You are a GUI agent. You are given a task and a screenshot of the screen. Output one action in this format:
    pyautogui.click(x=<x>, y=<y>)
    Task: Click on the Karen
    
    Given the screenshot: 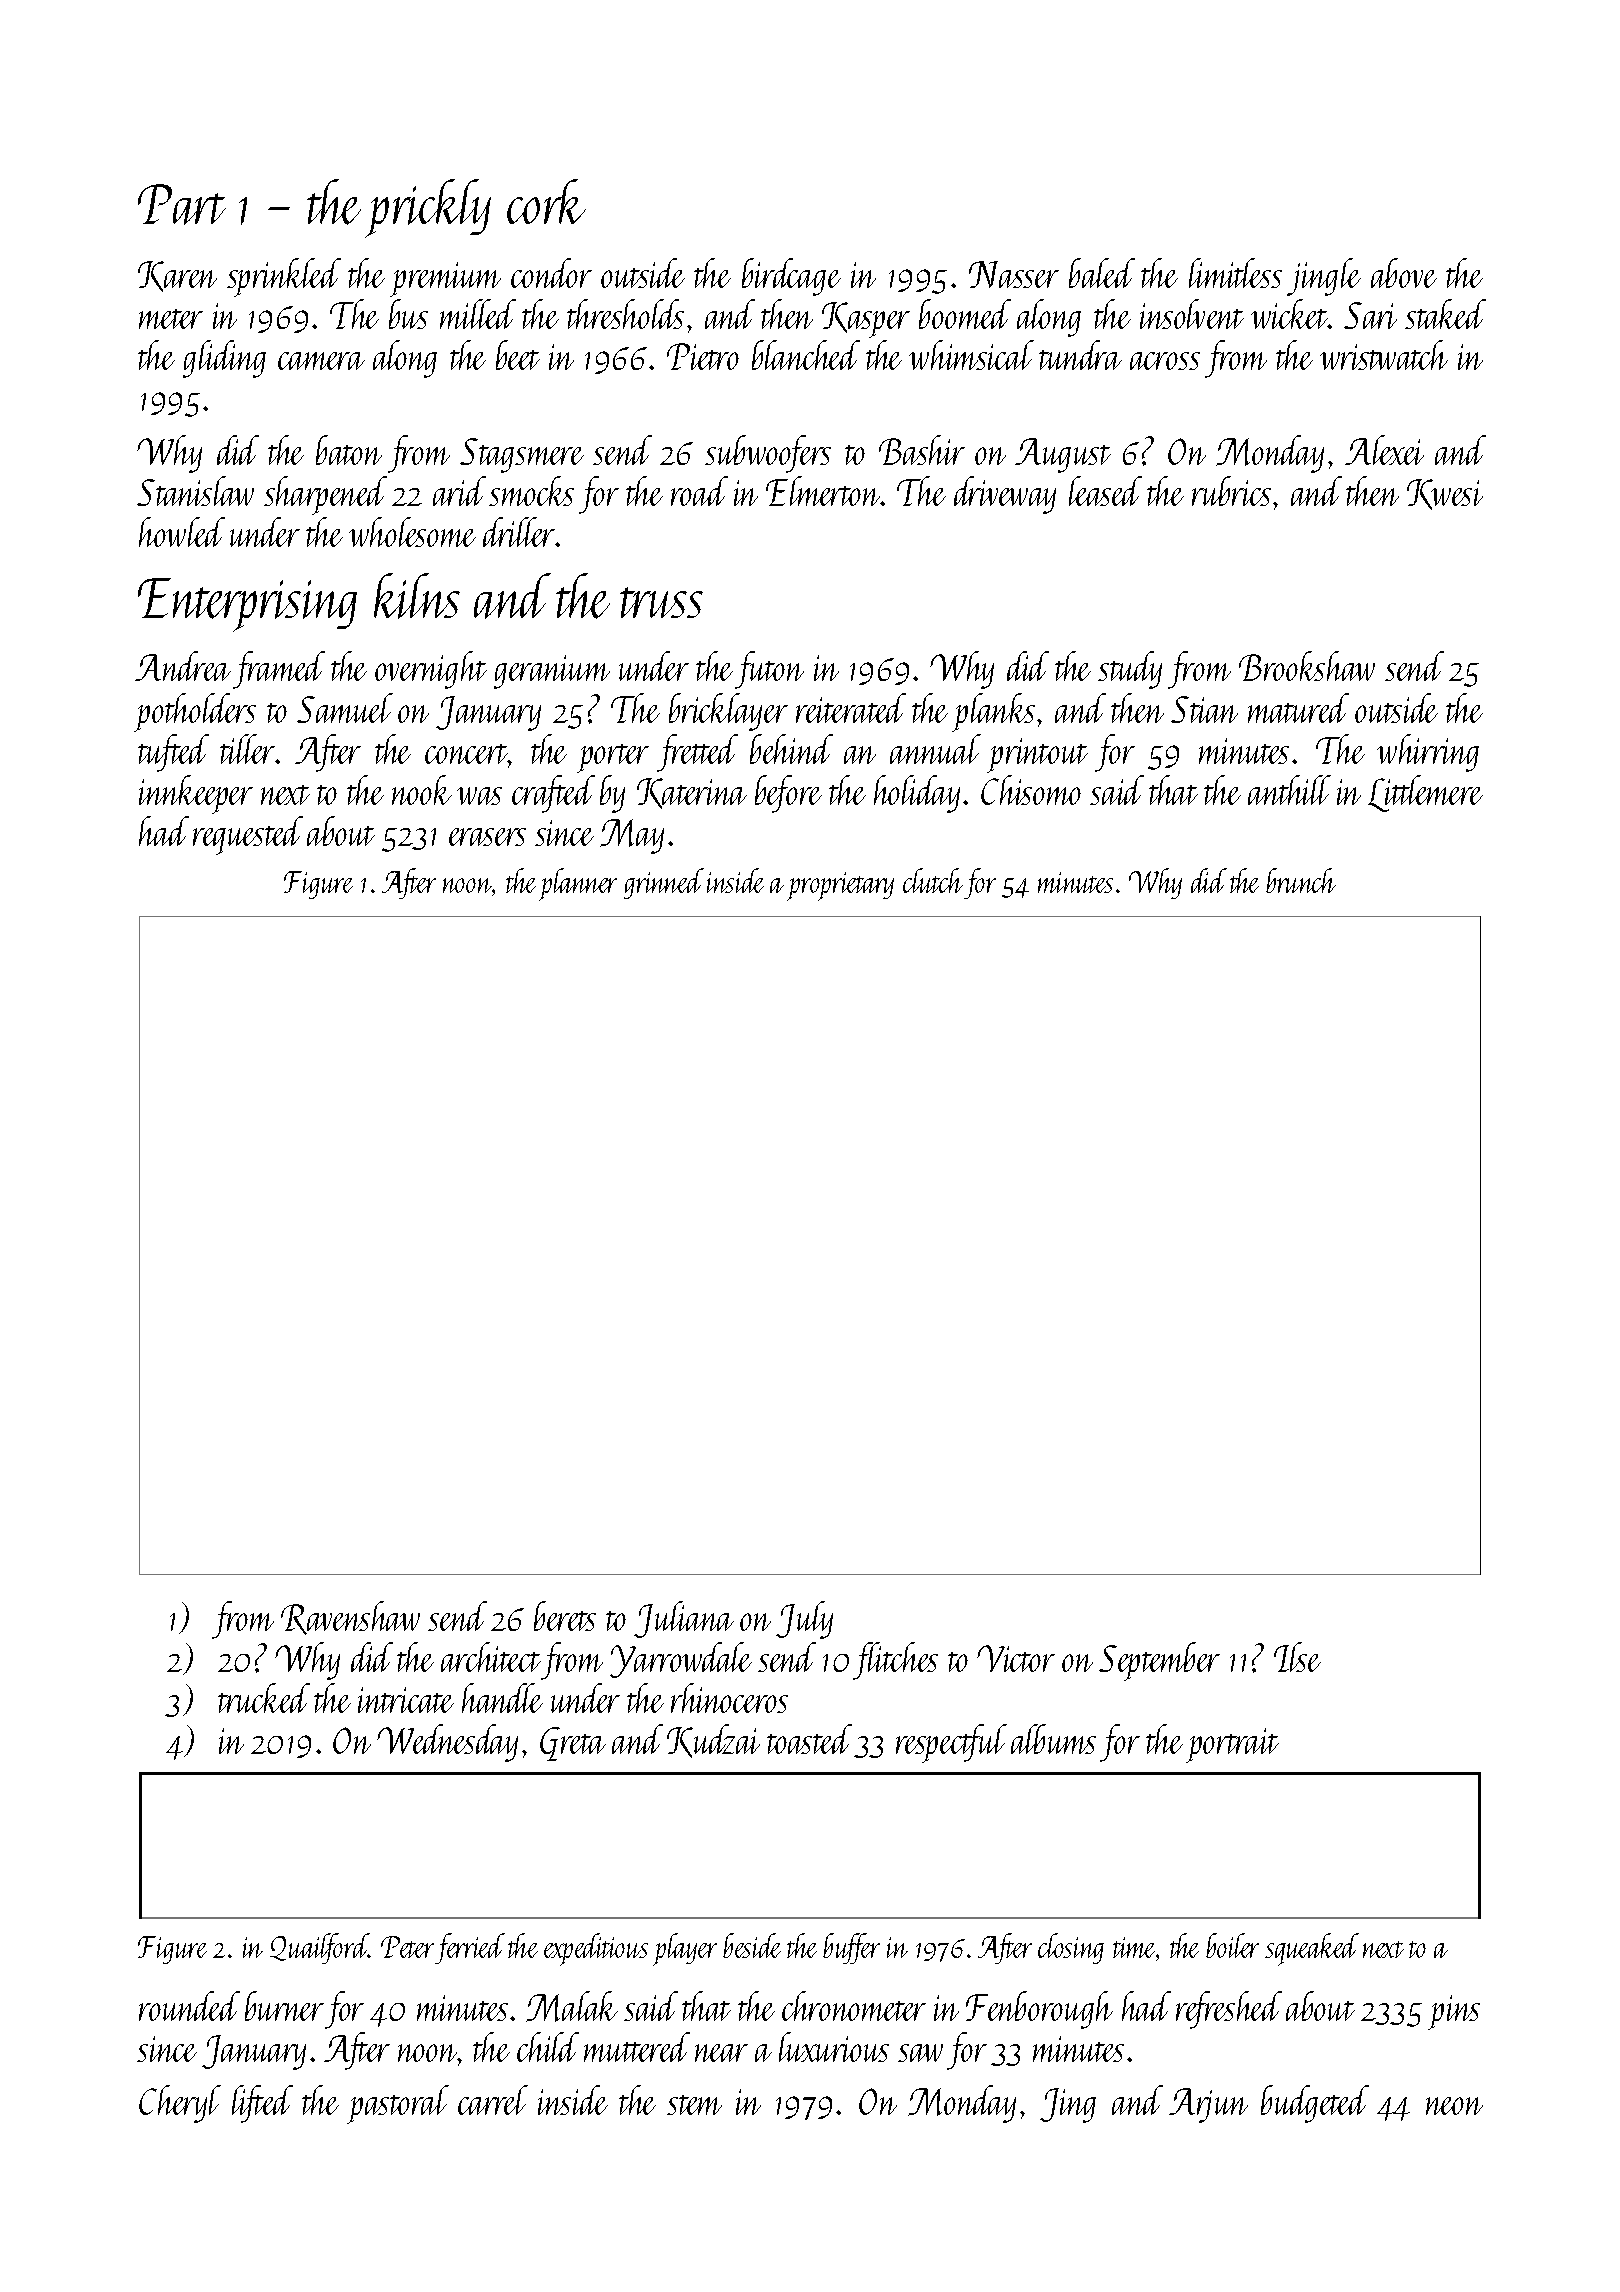 What is the action you would take?
    pyautogui.click(x=177, y=276)
